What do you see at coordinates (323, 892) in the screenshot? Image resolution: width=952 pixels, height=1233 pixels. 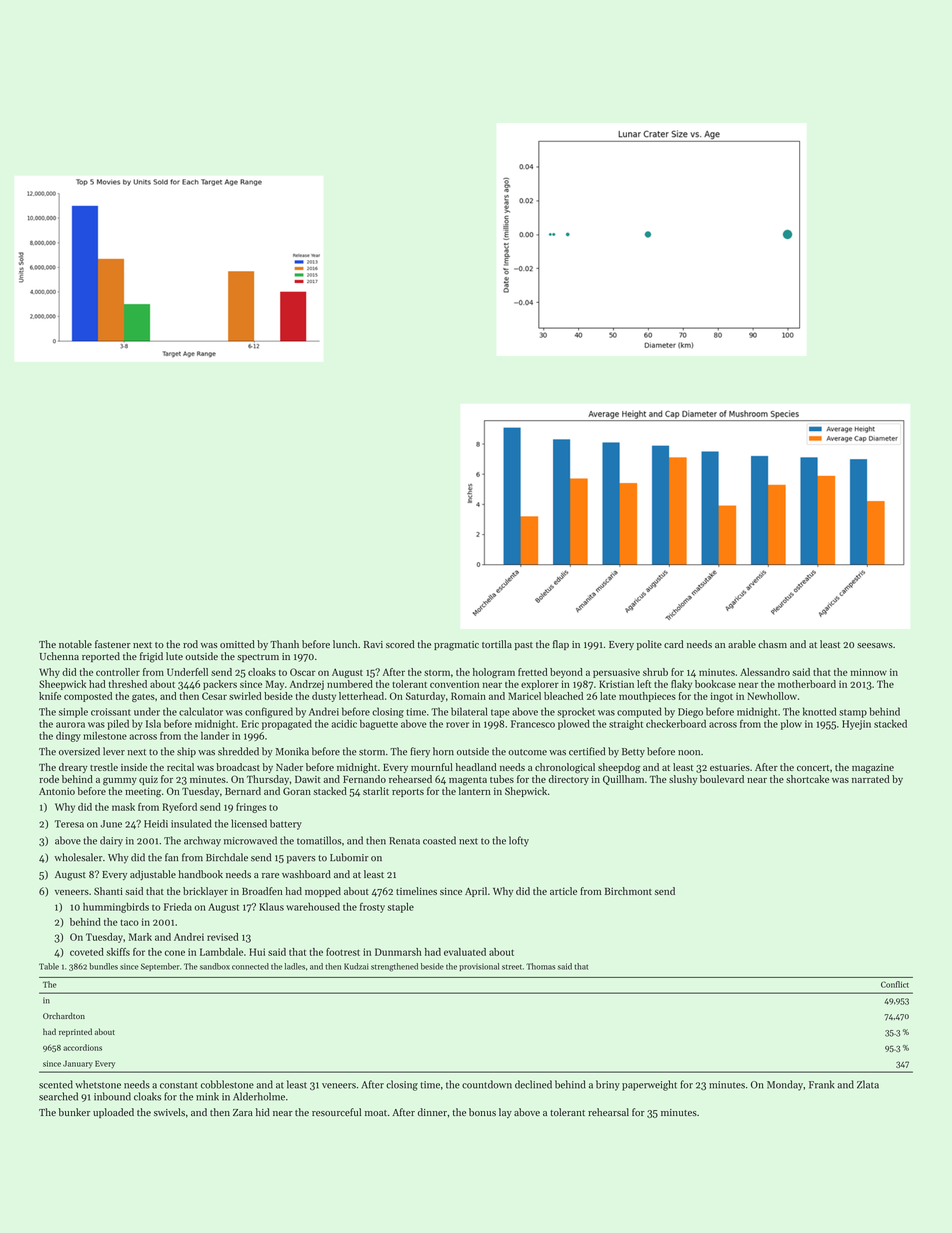 I see `mopped` at bounding box center [323, 892].
